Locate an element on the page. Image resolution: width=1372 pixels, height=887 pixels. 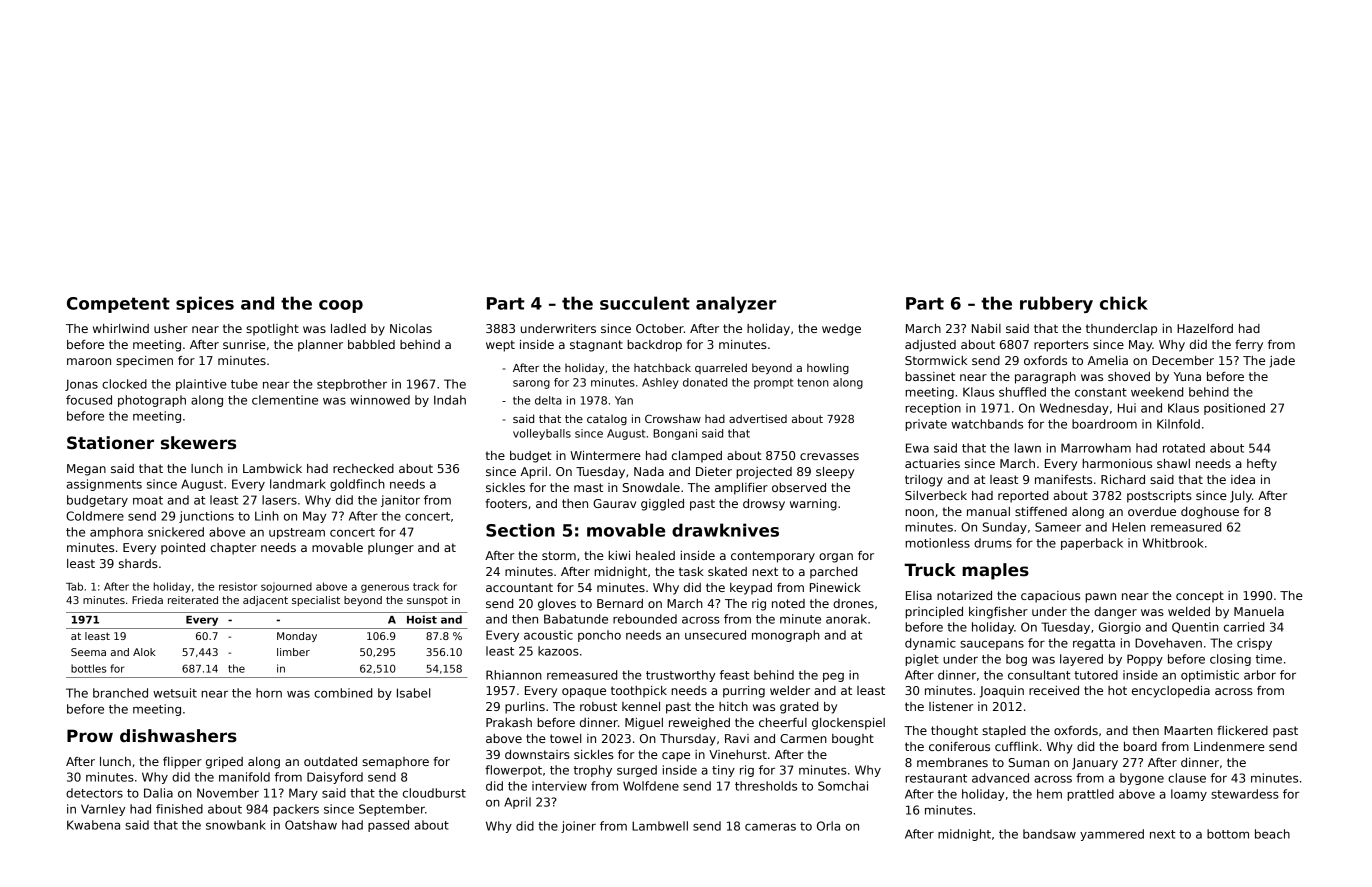
Silverbeck is located at coordinates (936, 495).
